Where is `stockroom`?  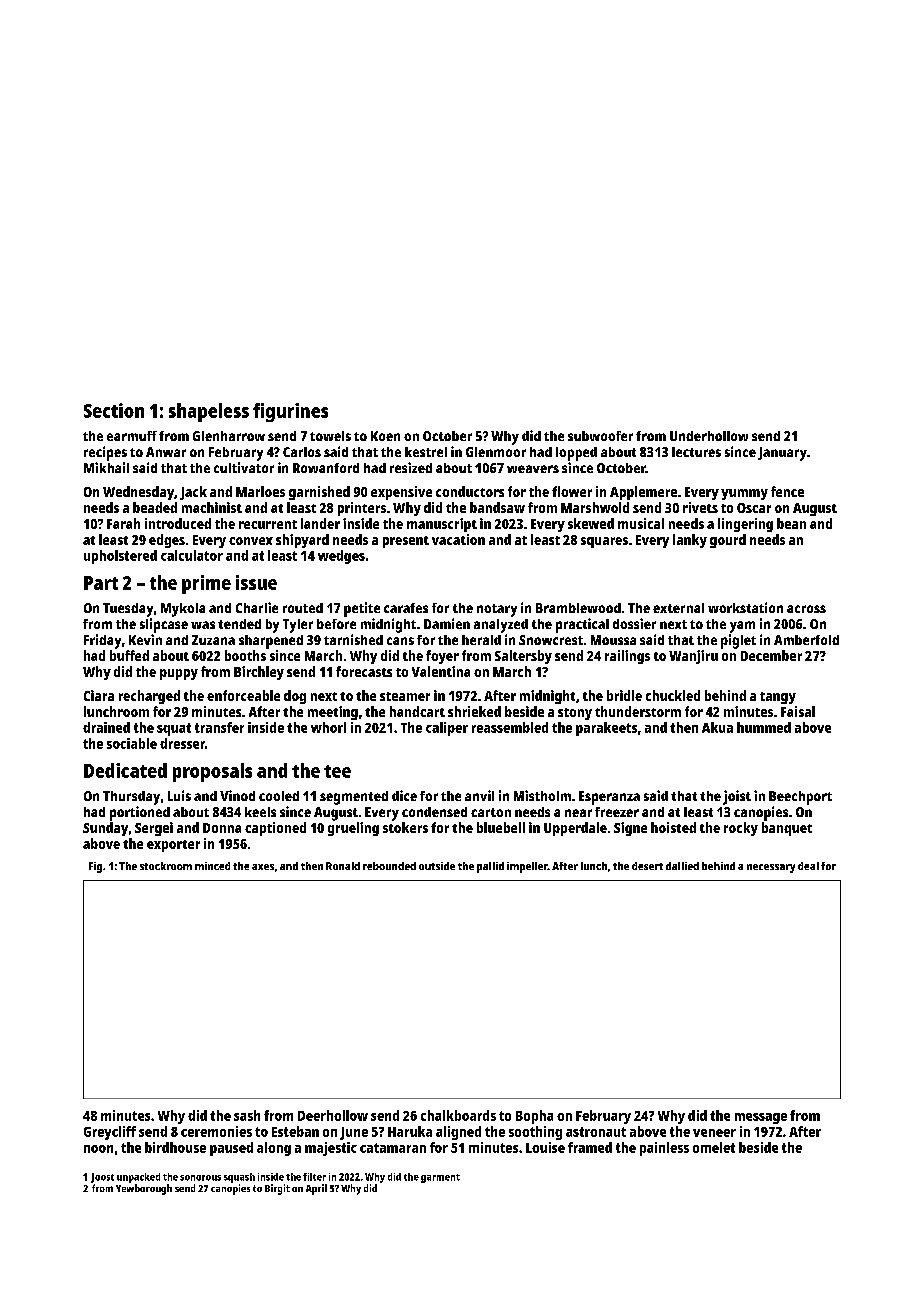 stockroom is located at coordinates (166, 866).
